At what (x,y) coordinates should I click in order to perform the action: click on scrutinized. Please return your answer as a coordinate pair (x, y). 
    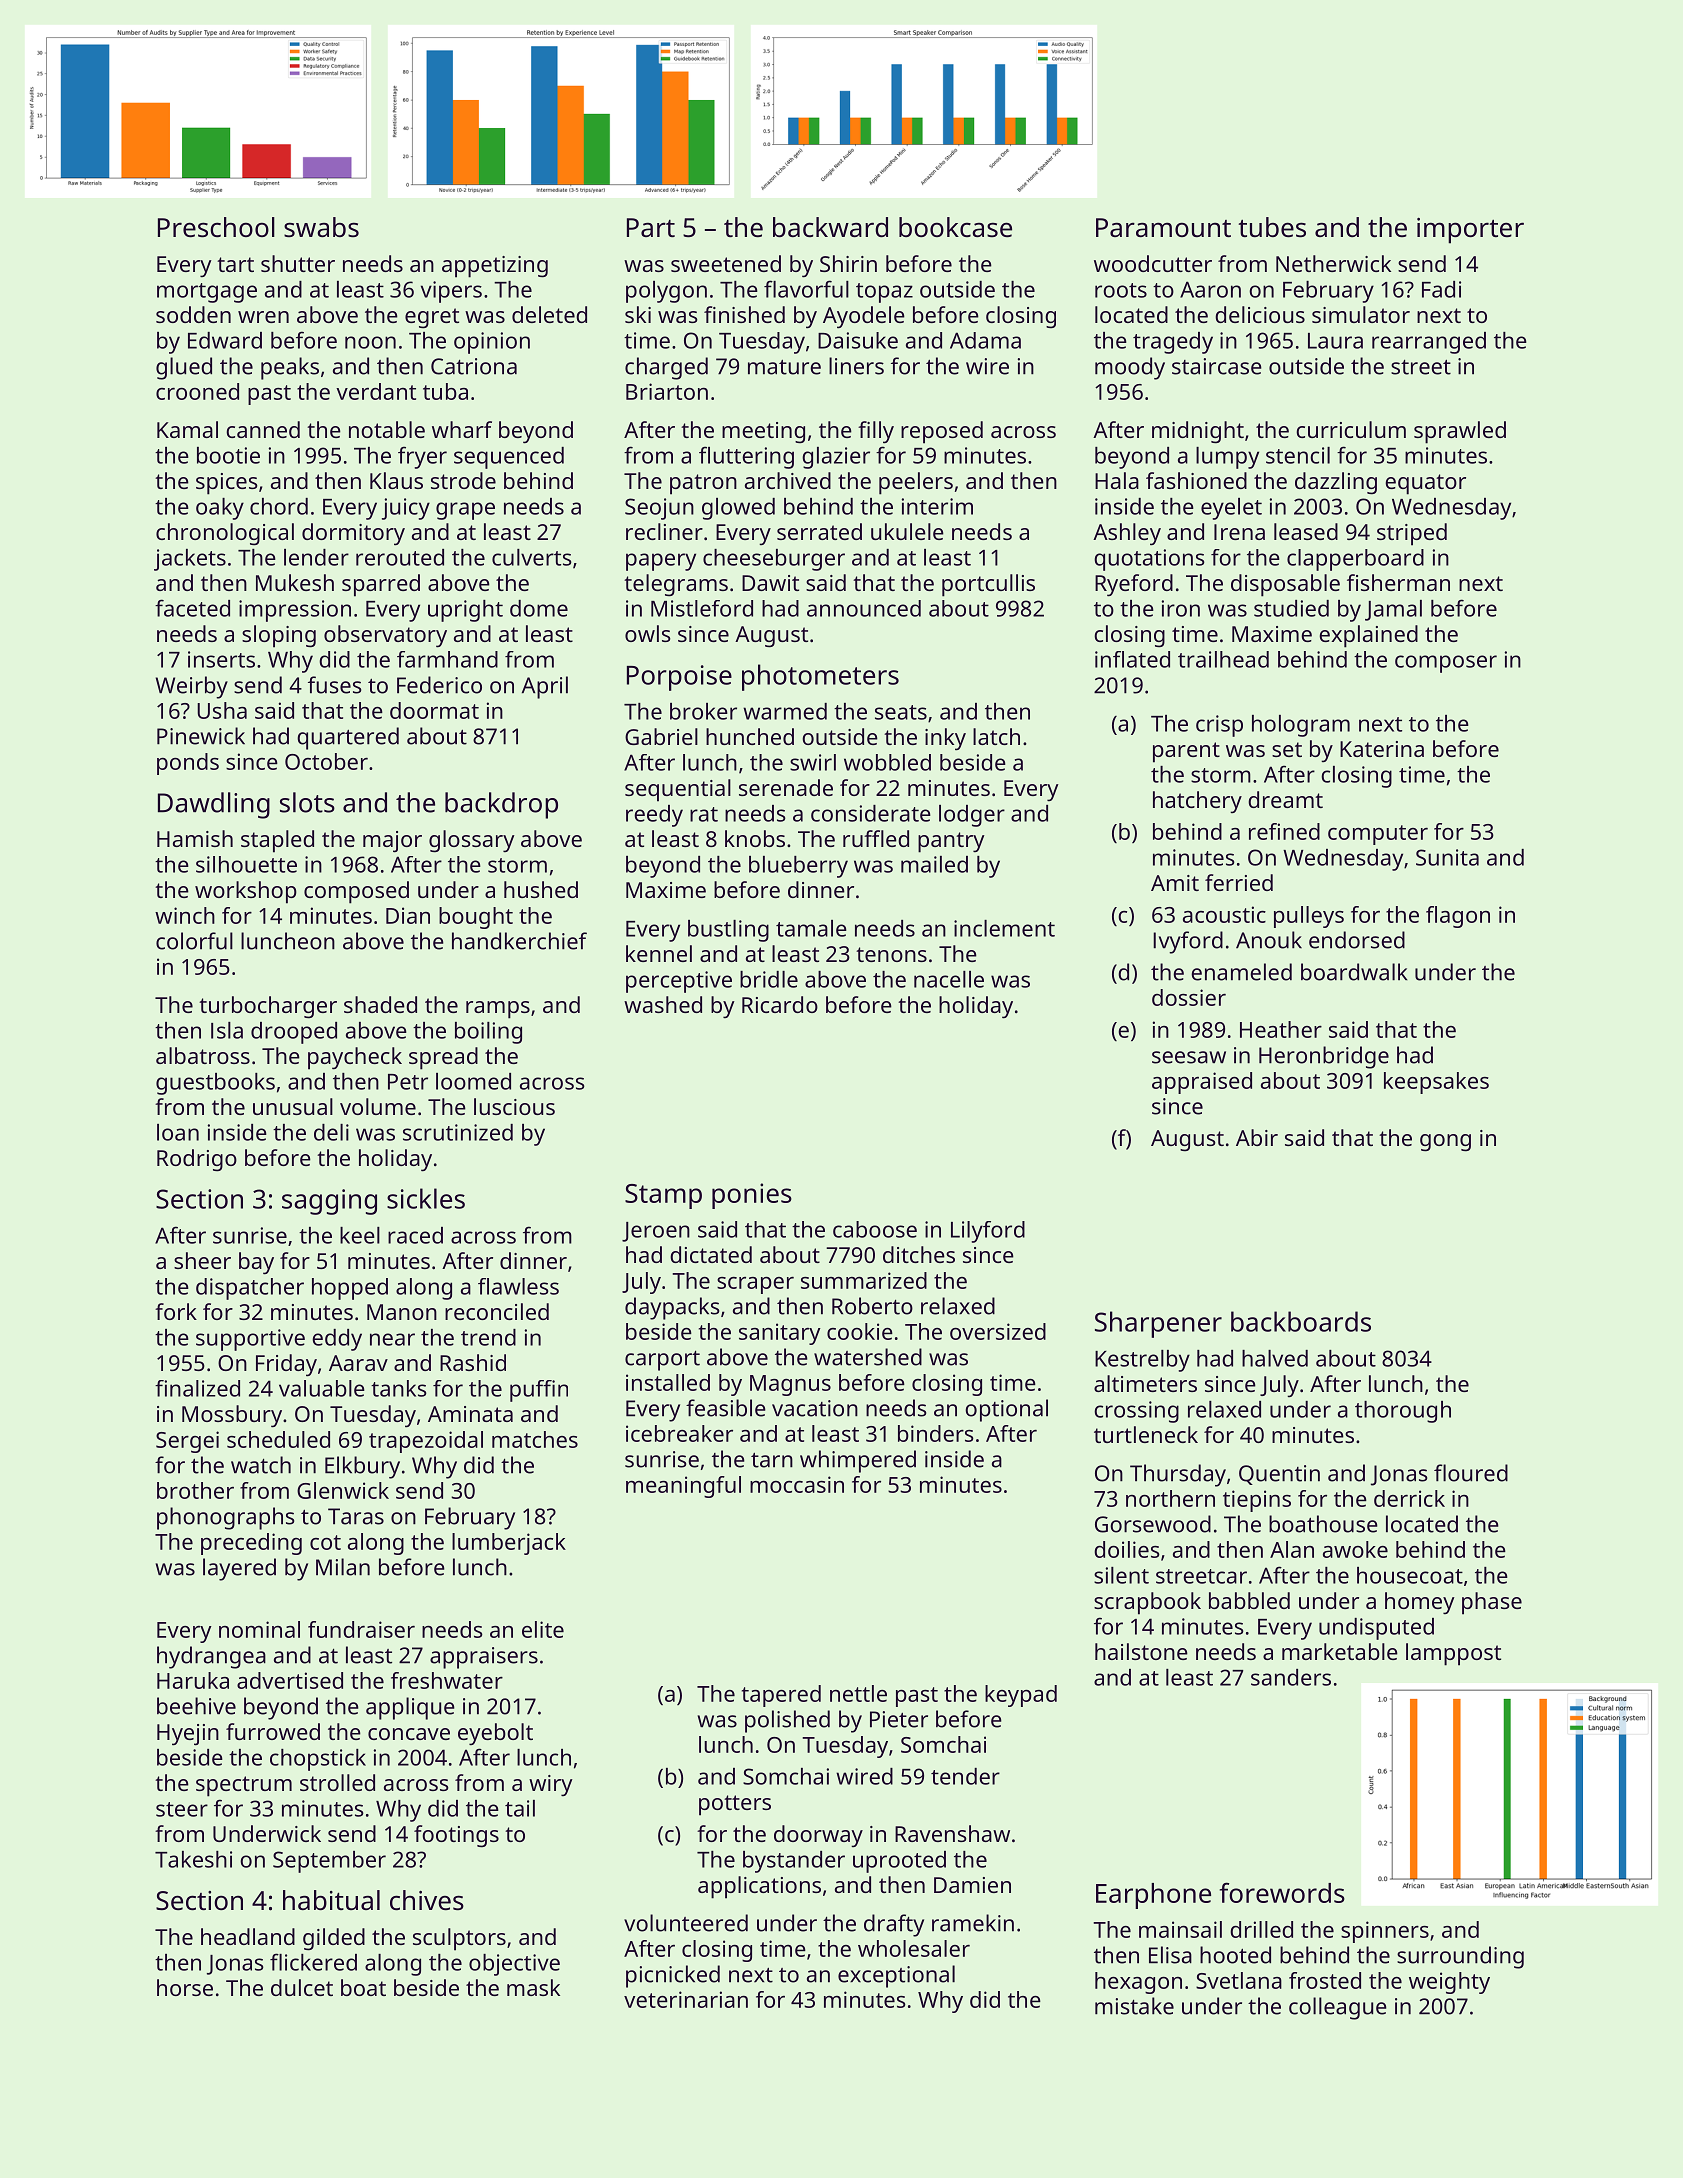
    Looking at the image, I should click on (458, 1132).
